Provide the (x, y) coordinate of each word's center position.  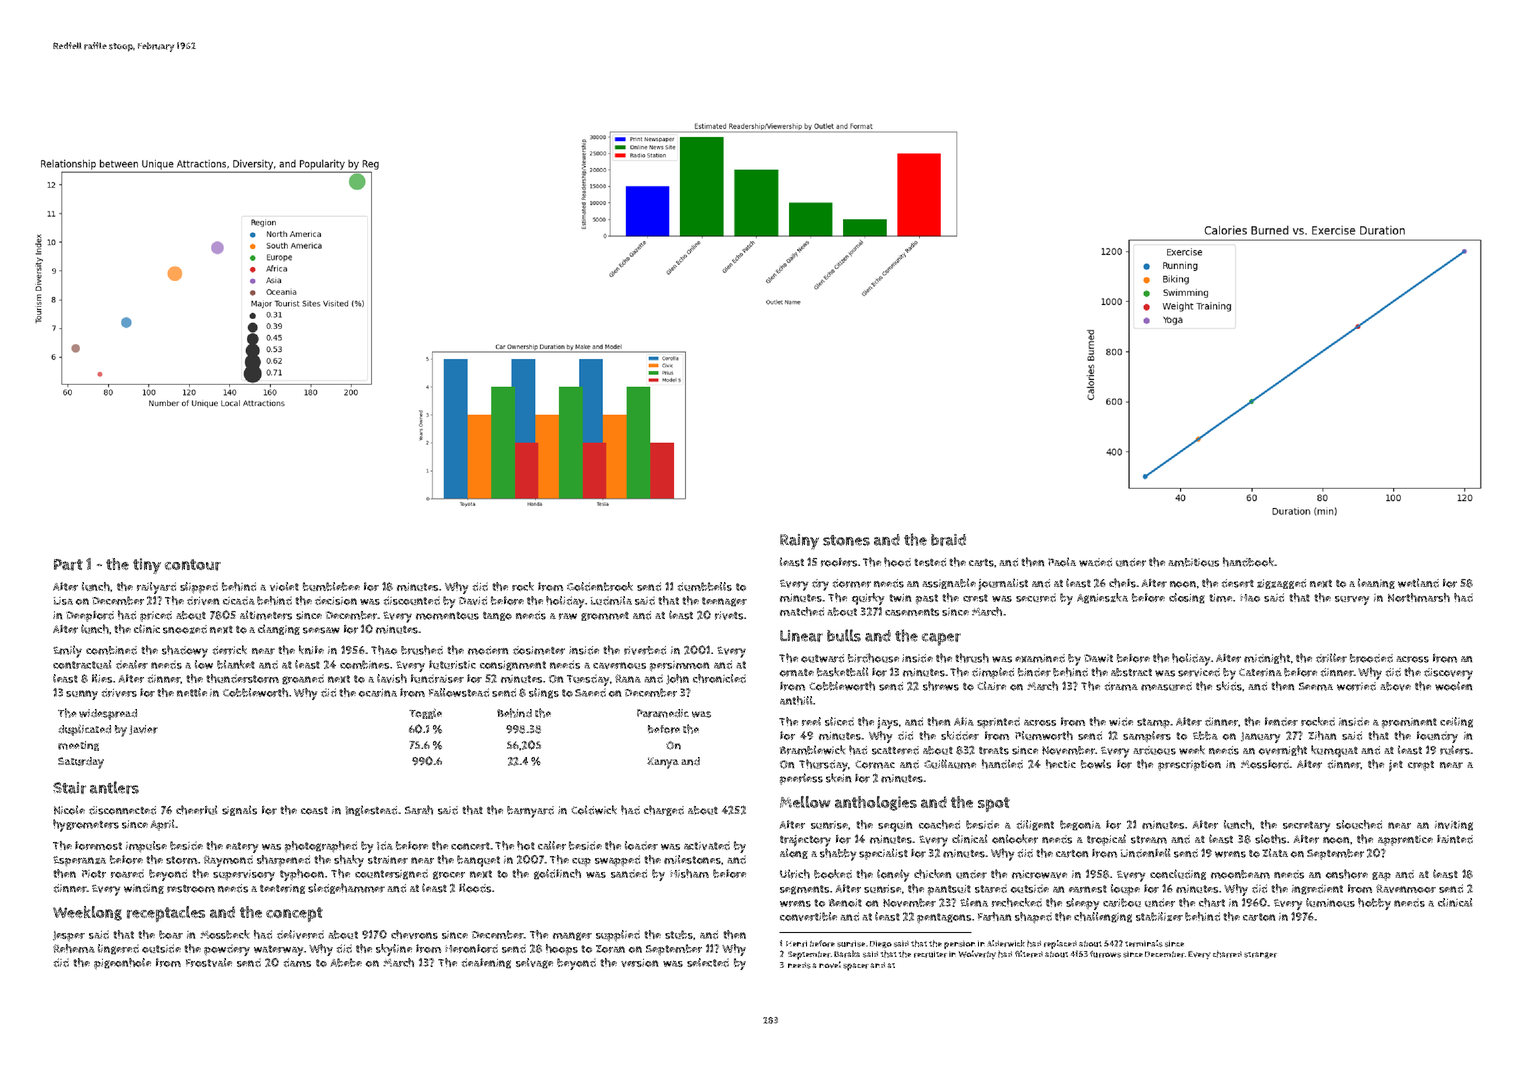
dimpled (993, 673)
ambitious (1193, 562)
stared (991, 888)
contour (193, 565)
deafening (486, 963)
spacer (856, 967)
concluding (1178, 874)
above (1395, 686)
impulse (146, 847)
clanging (279, 629)
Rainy (799, 542)
